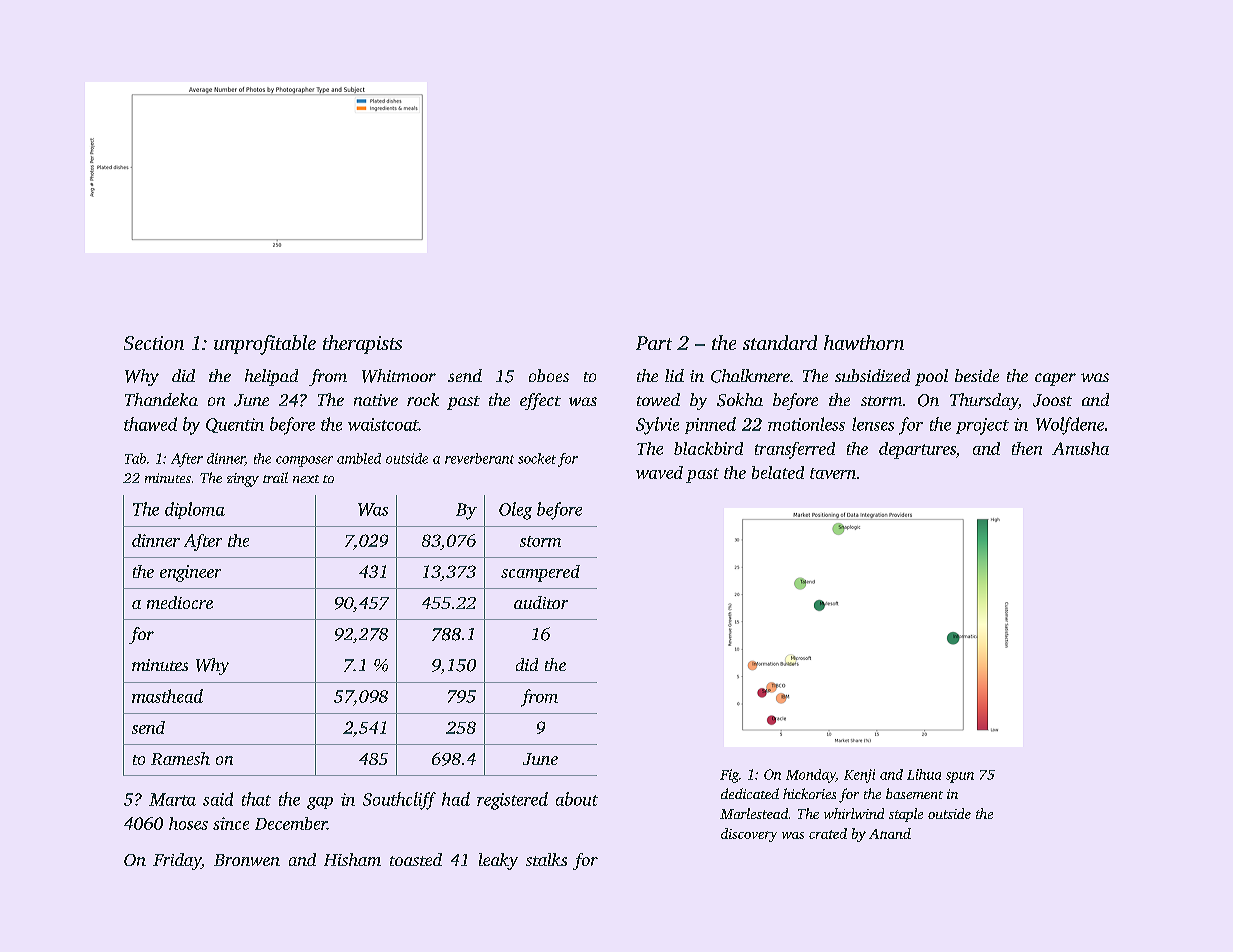  I want to click on Oleg, so click(515, 511).
